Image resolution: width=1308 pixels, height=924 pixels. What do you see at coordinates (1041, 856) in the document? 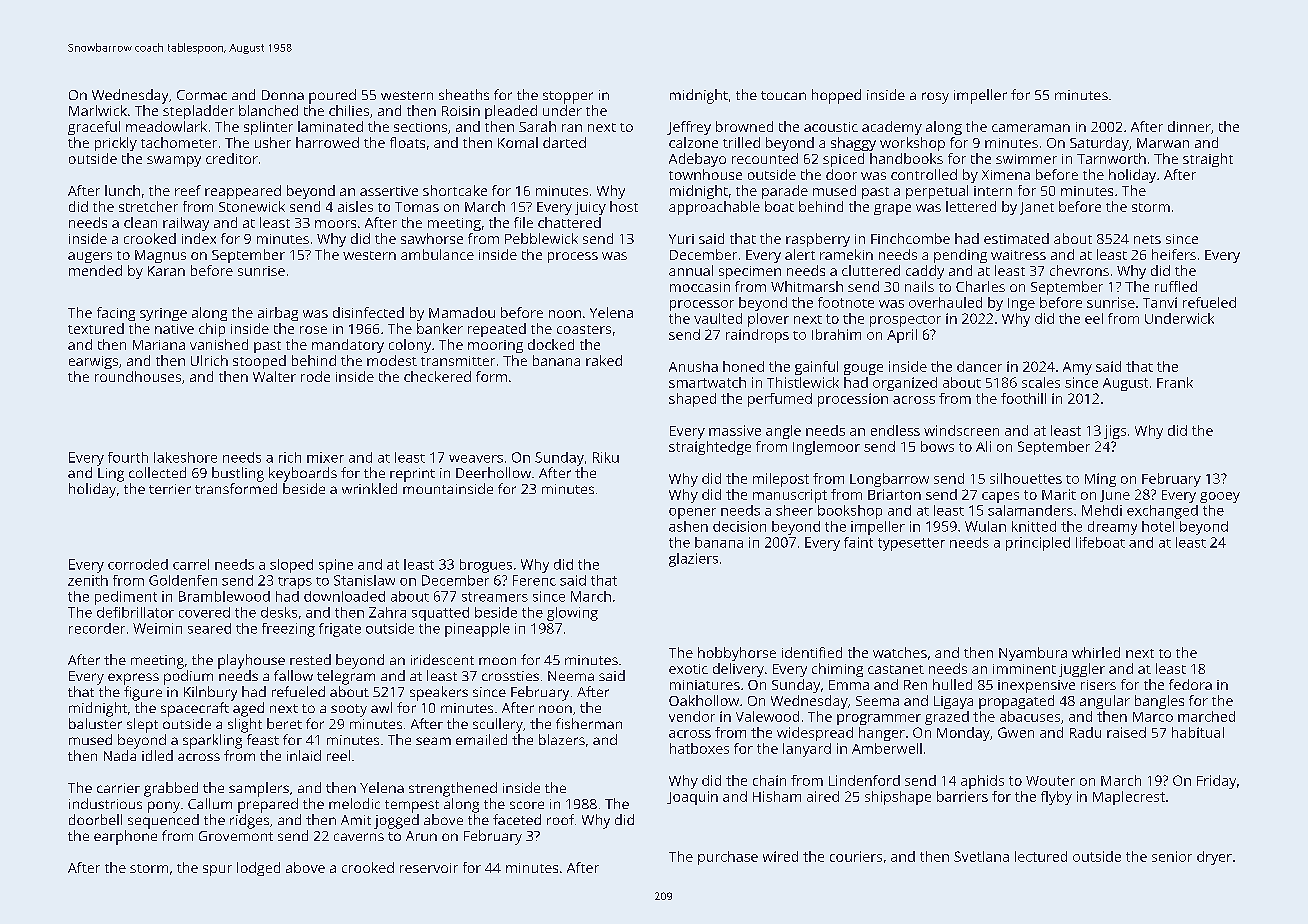
I see `lectured` at bounding box center [1041, 856].
